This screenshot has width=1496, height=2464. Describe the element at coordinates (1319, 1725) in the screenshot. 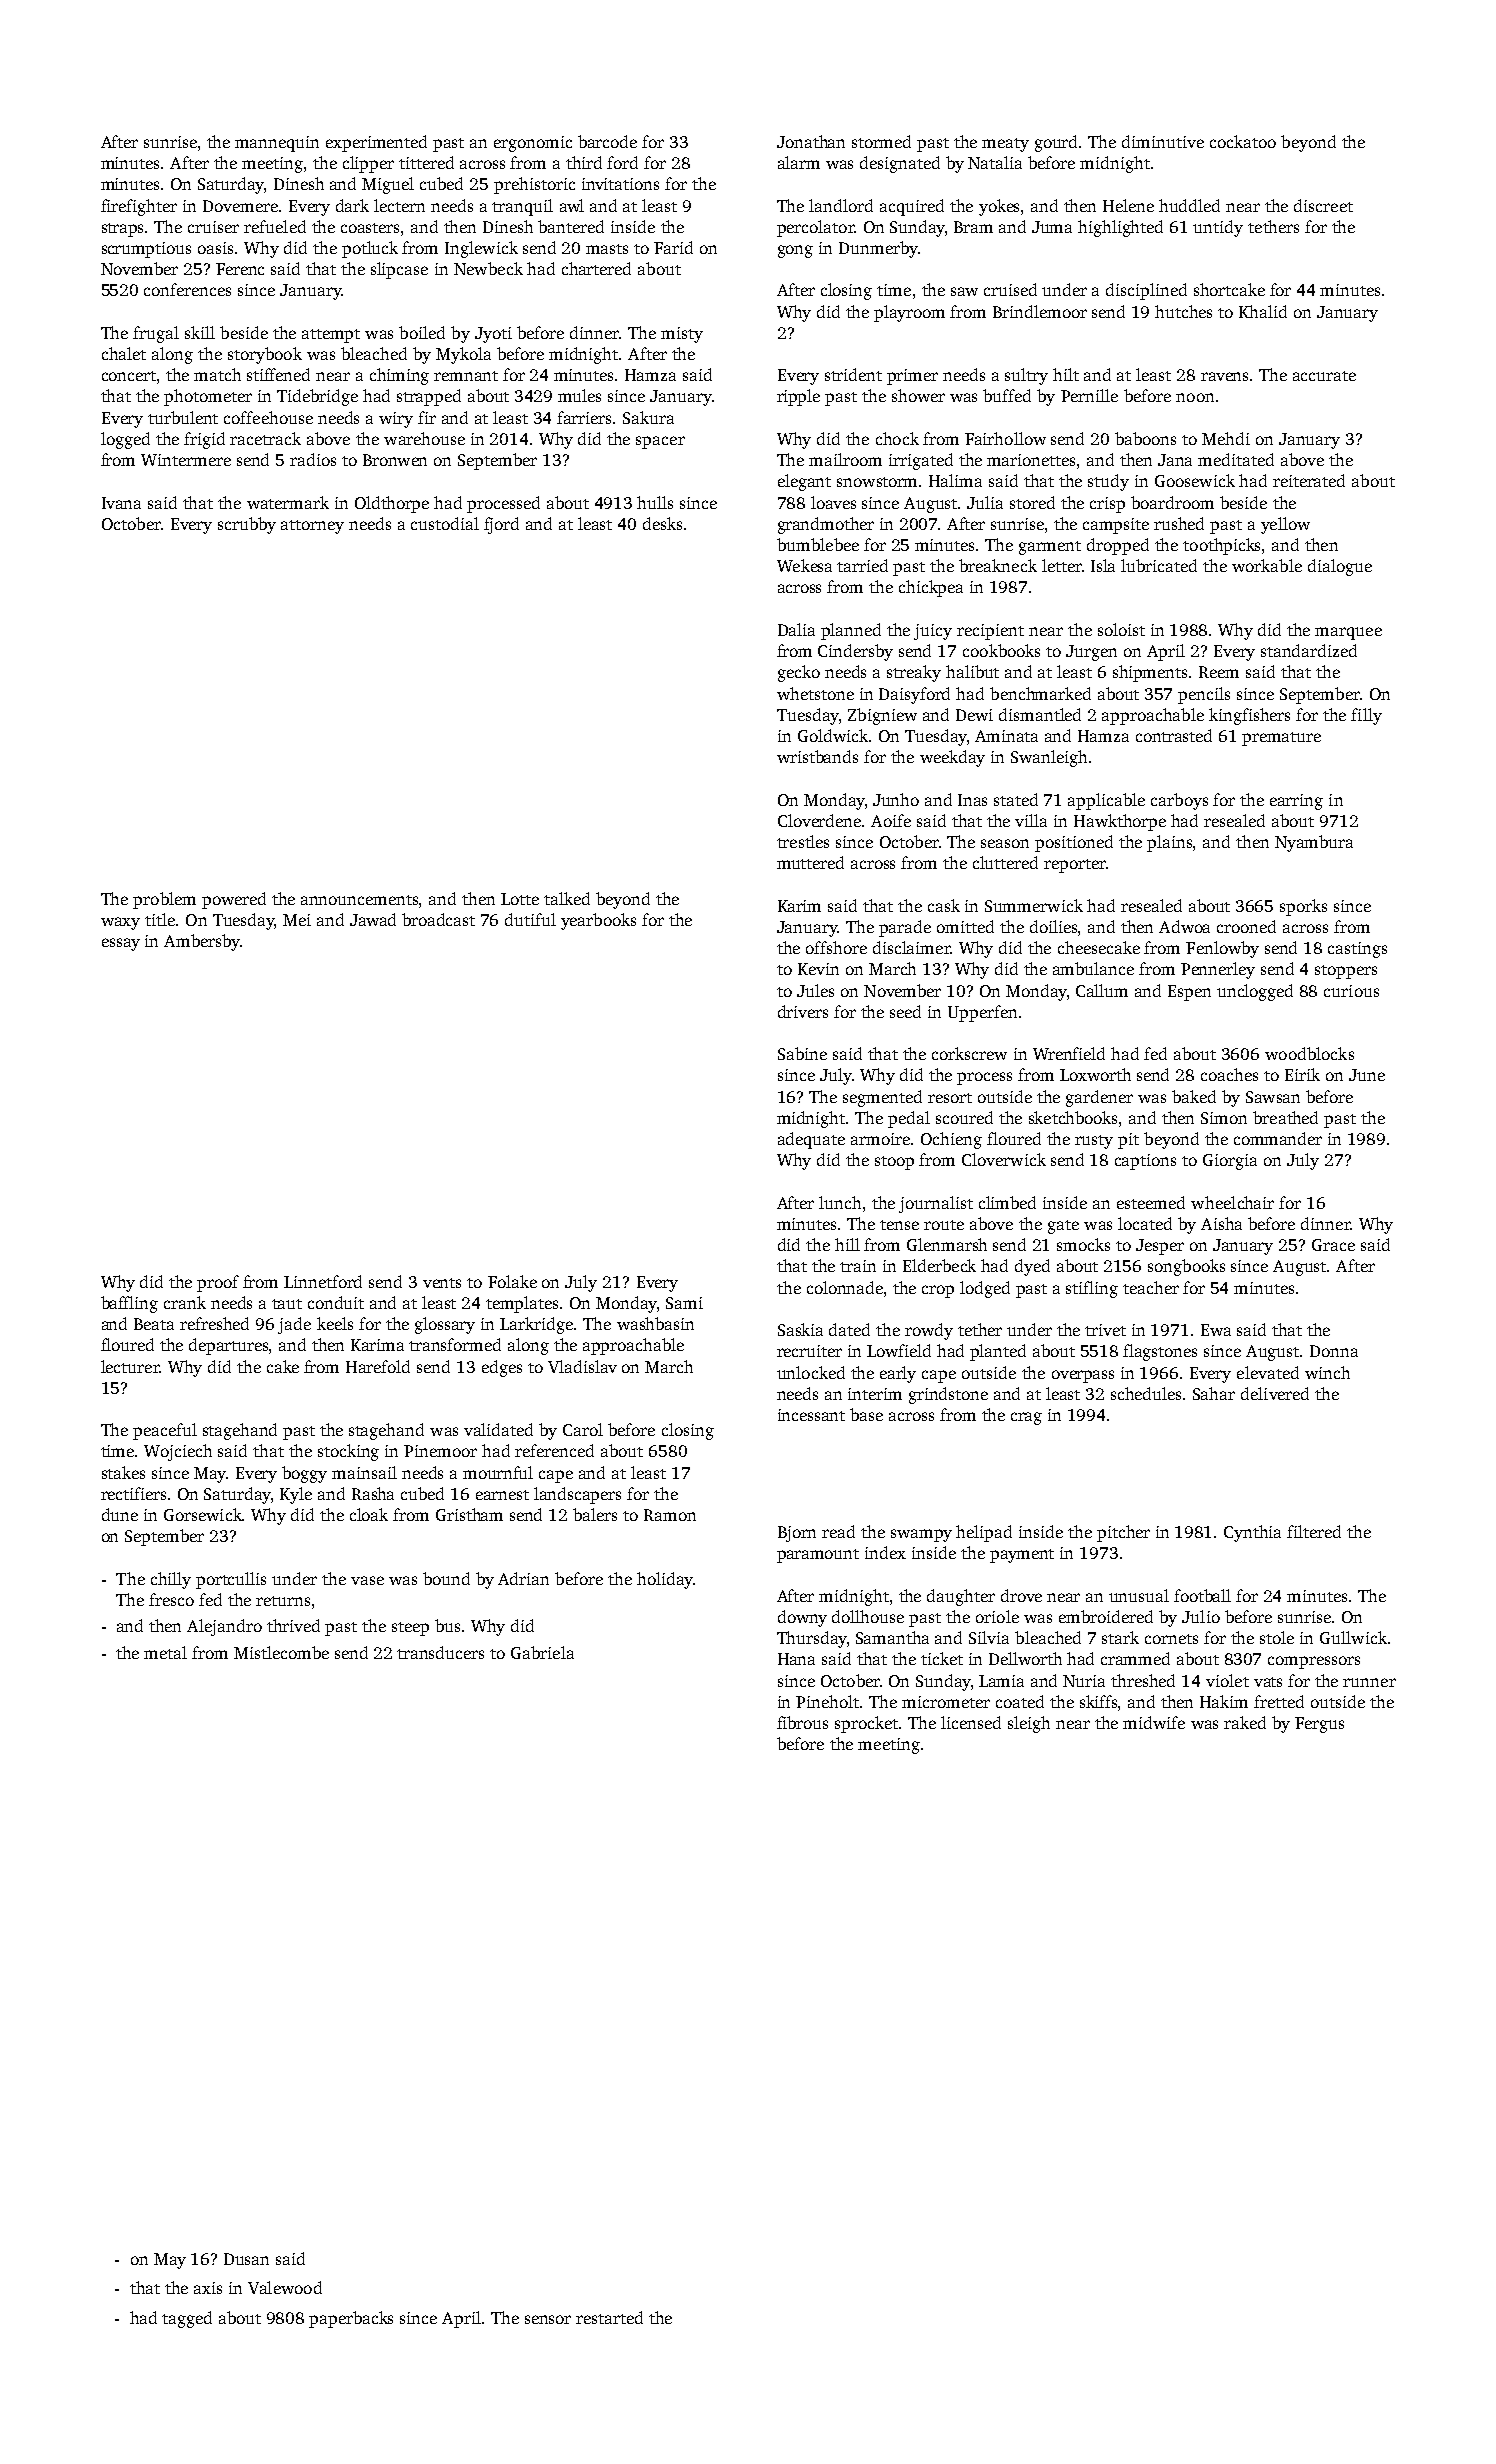

I see `Fergus` at that location.
